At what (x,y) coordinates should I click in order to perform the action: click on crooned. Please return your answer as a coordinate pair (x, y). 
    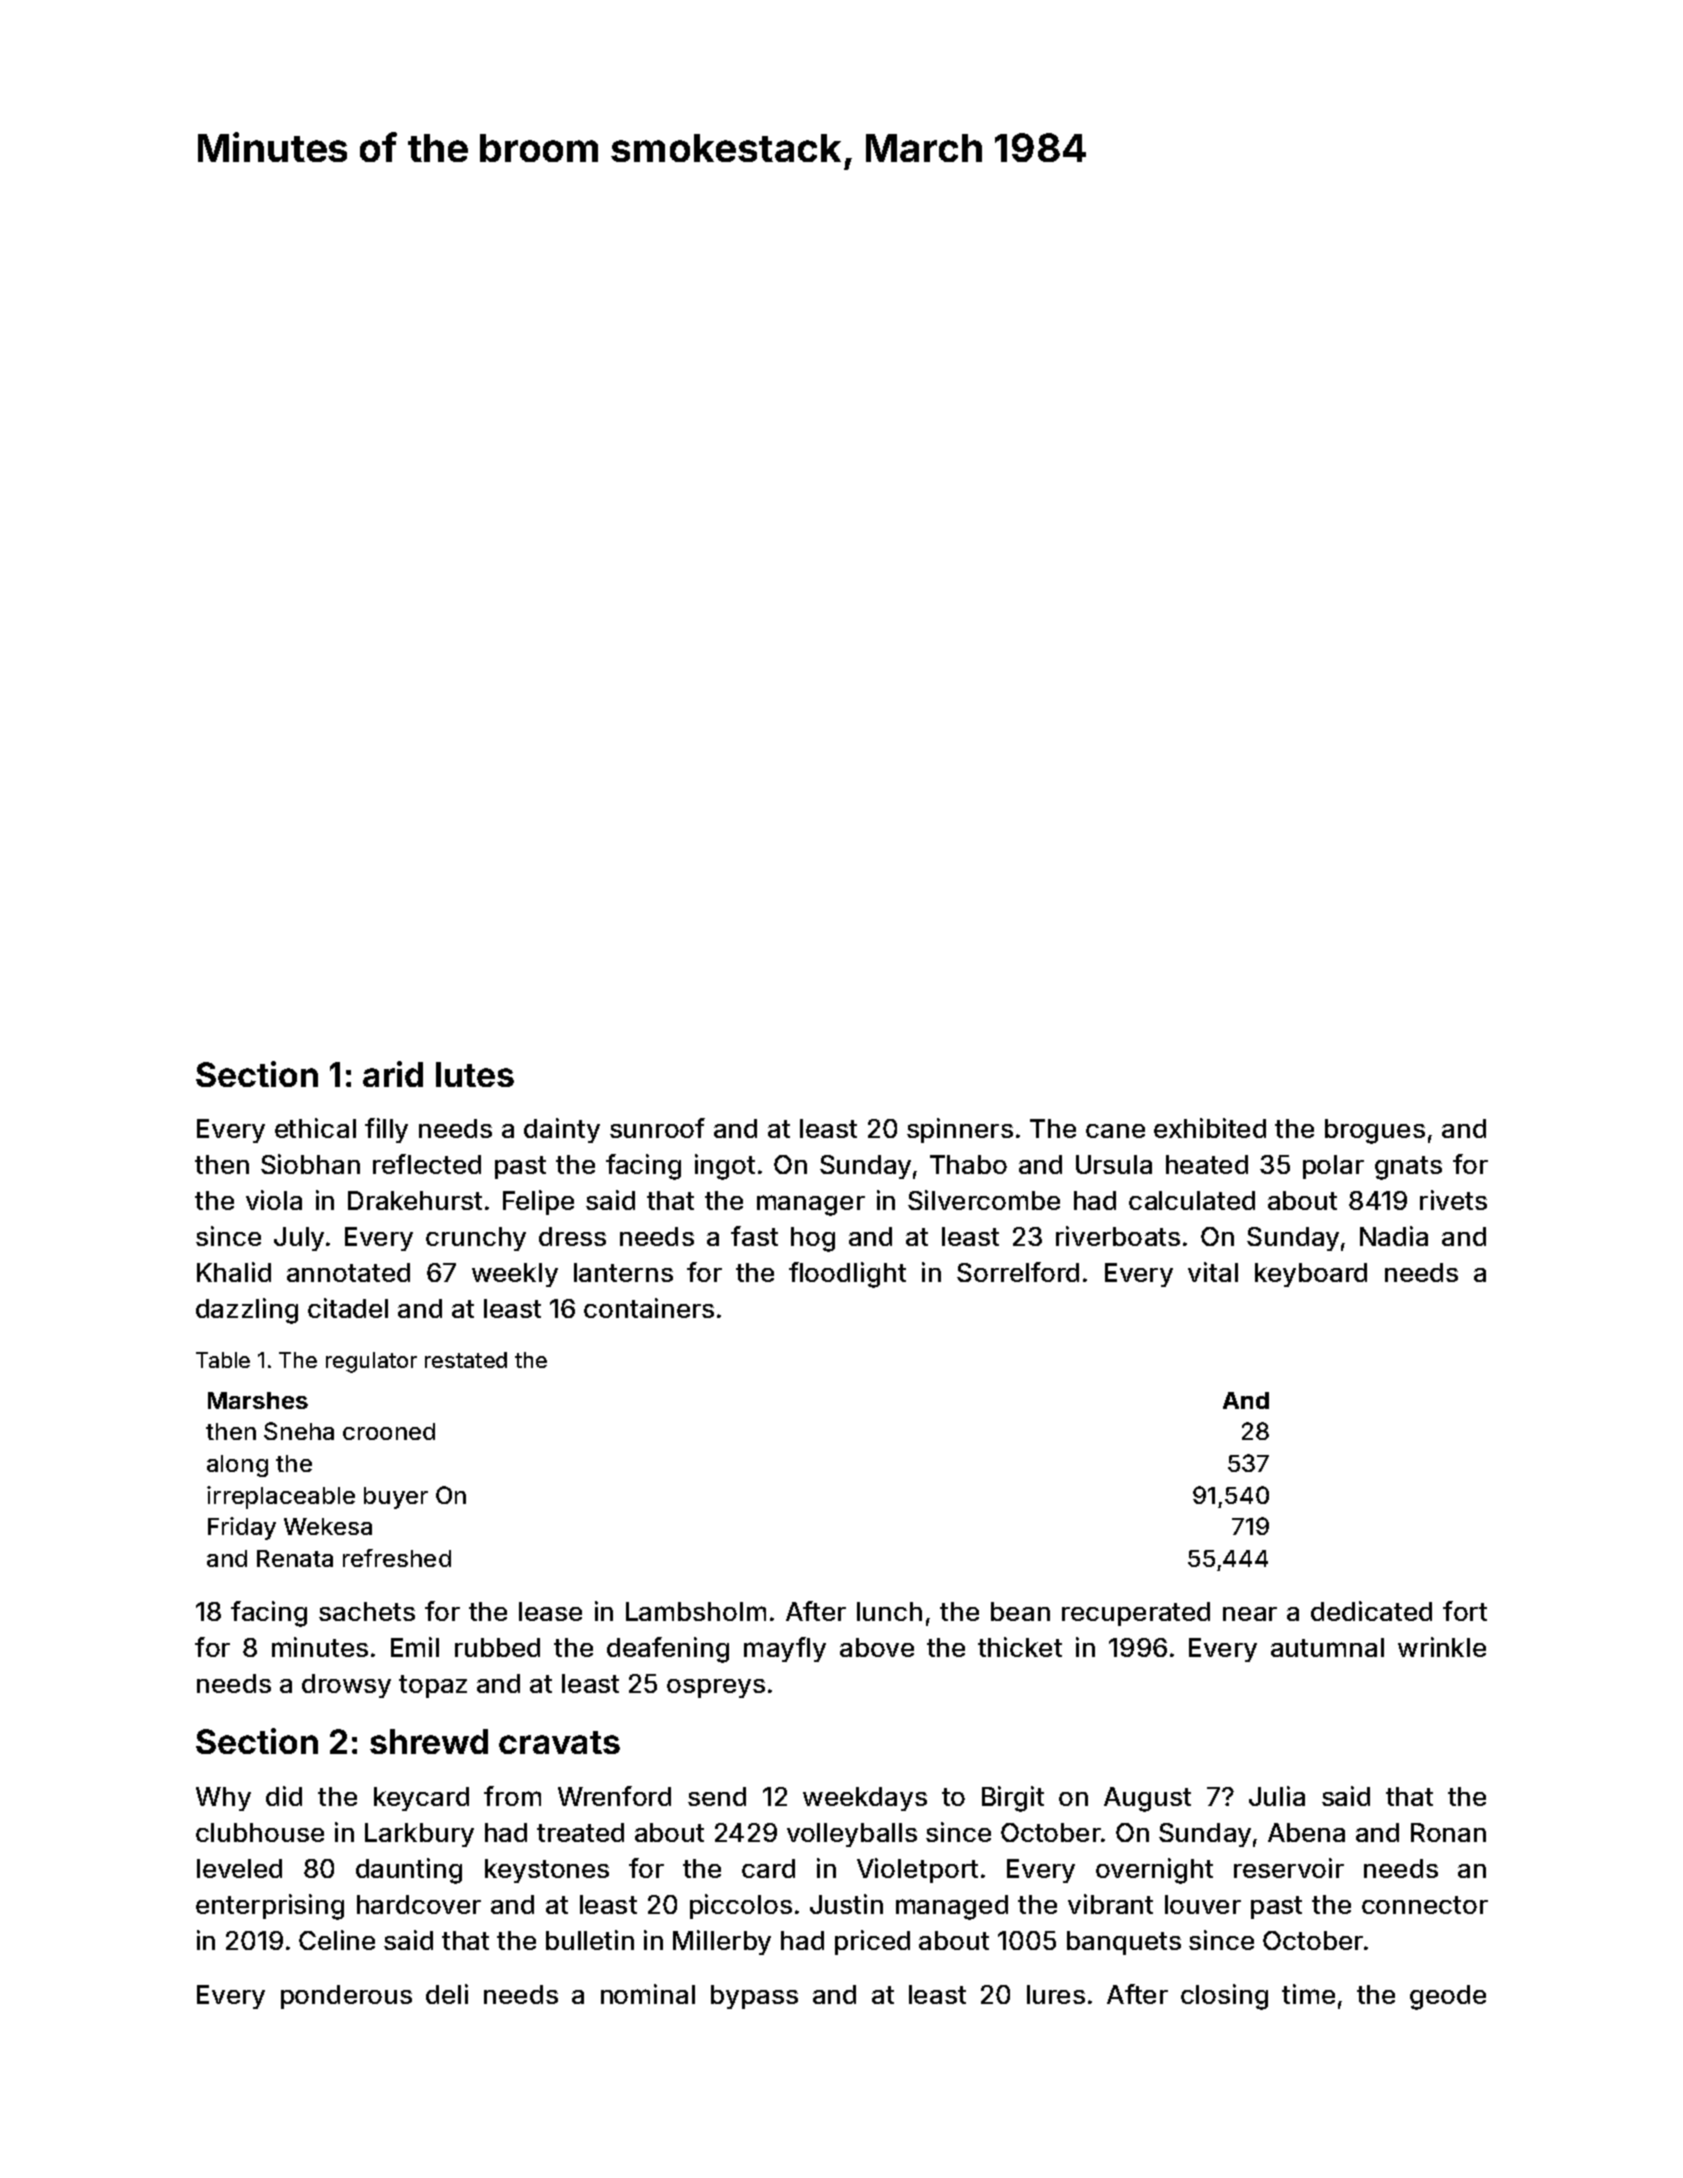
    Looking at the image, I should click on (389, 1431).
